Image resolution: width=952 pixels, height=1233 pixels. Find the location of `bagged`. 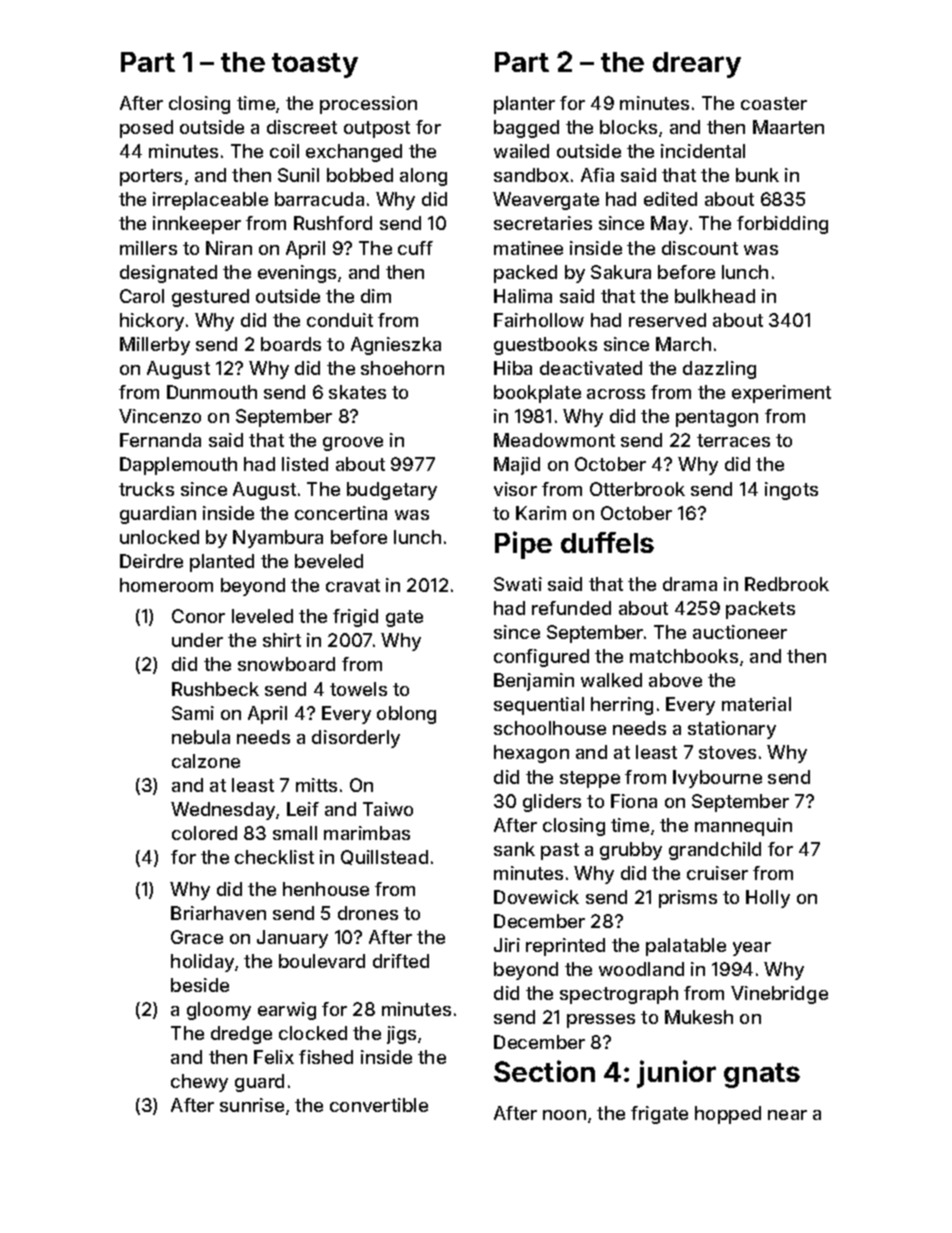

bagged is located at coordinates (526, 129).
